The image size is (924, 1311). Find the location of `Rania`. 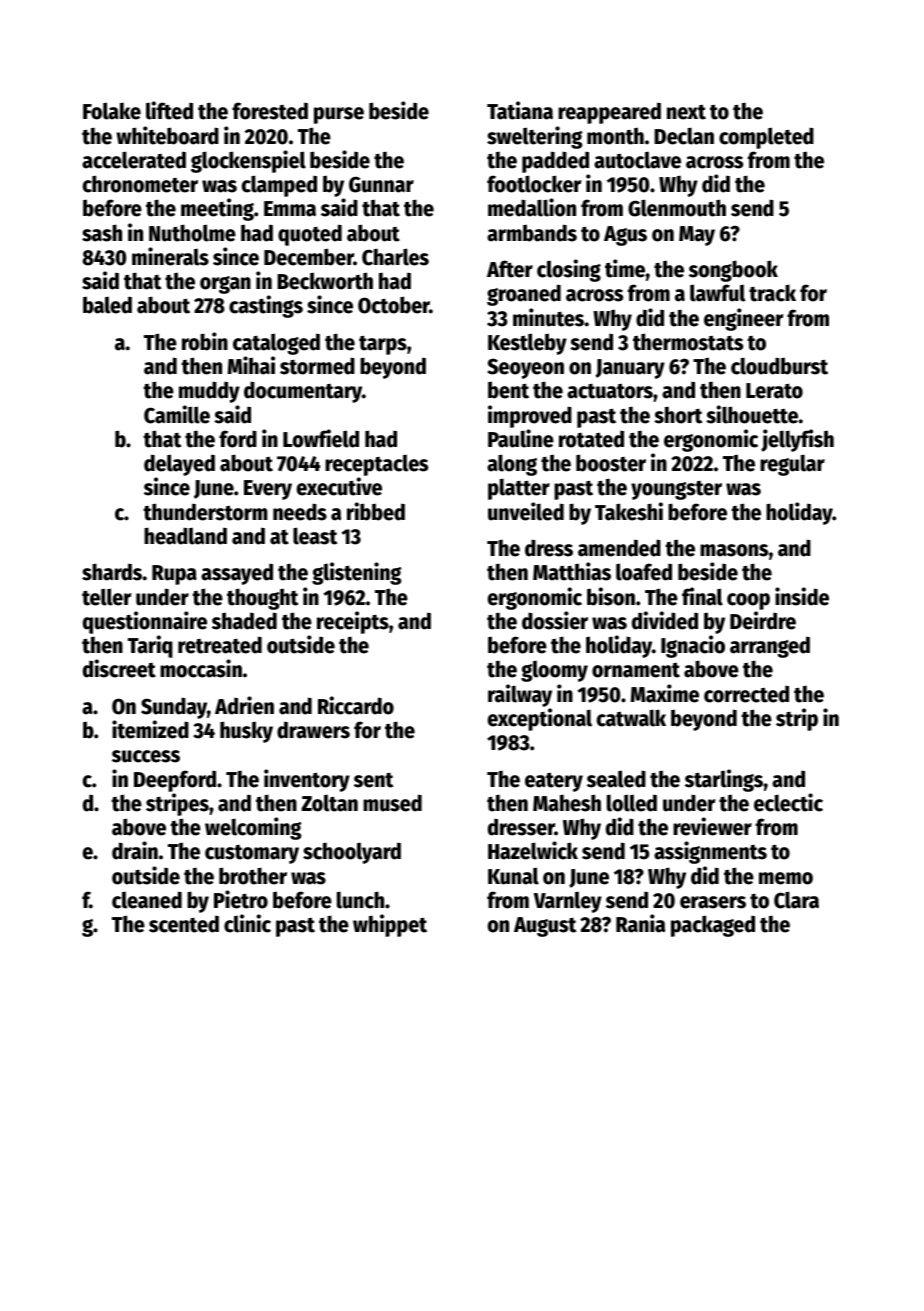

Rania is located at coordinates (640, 923).
